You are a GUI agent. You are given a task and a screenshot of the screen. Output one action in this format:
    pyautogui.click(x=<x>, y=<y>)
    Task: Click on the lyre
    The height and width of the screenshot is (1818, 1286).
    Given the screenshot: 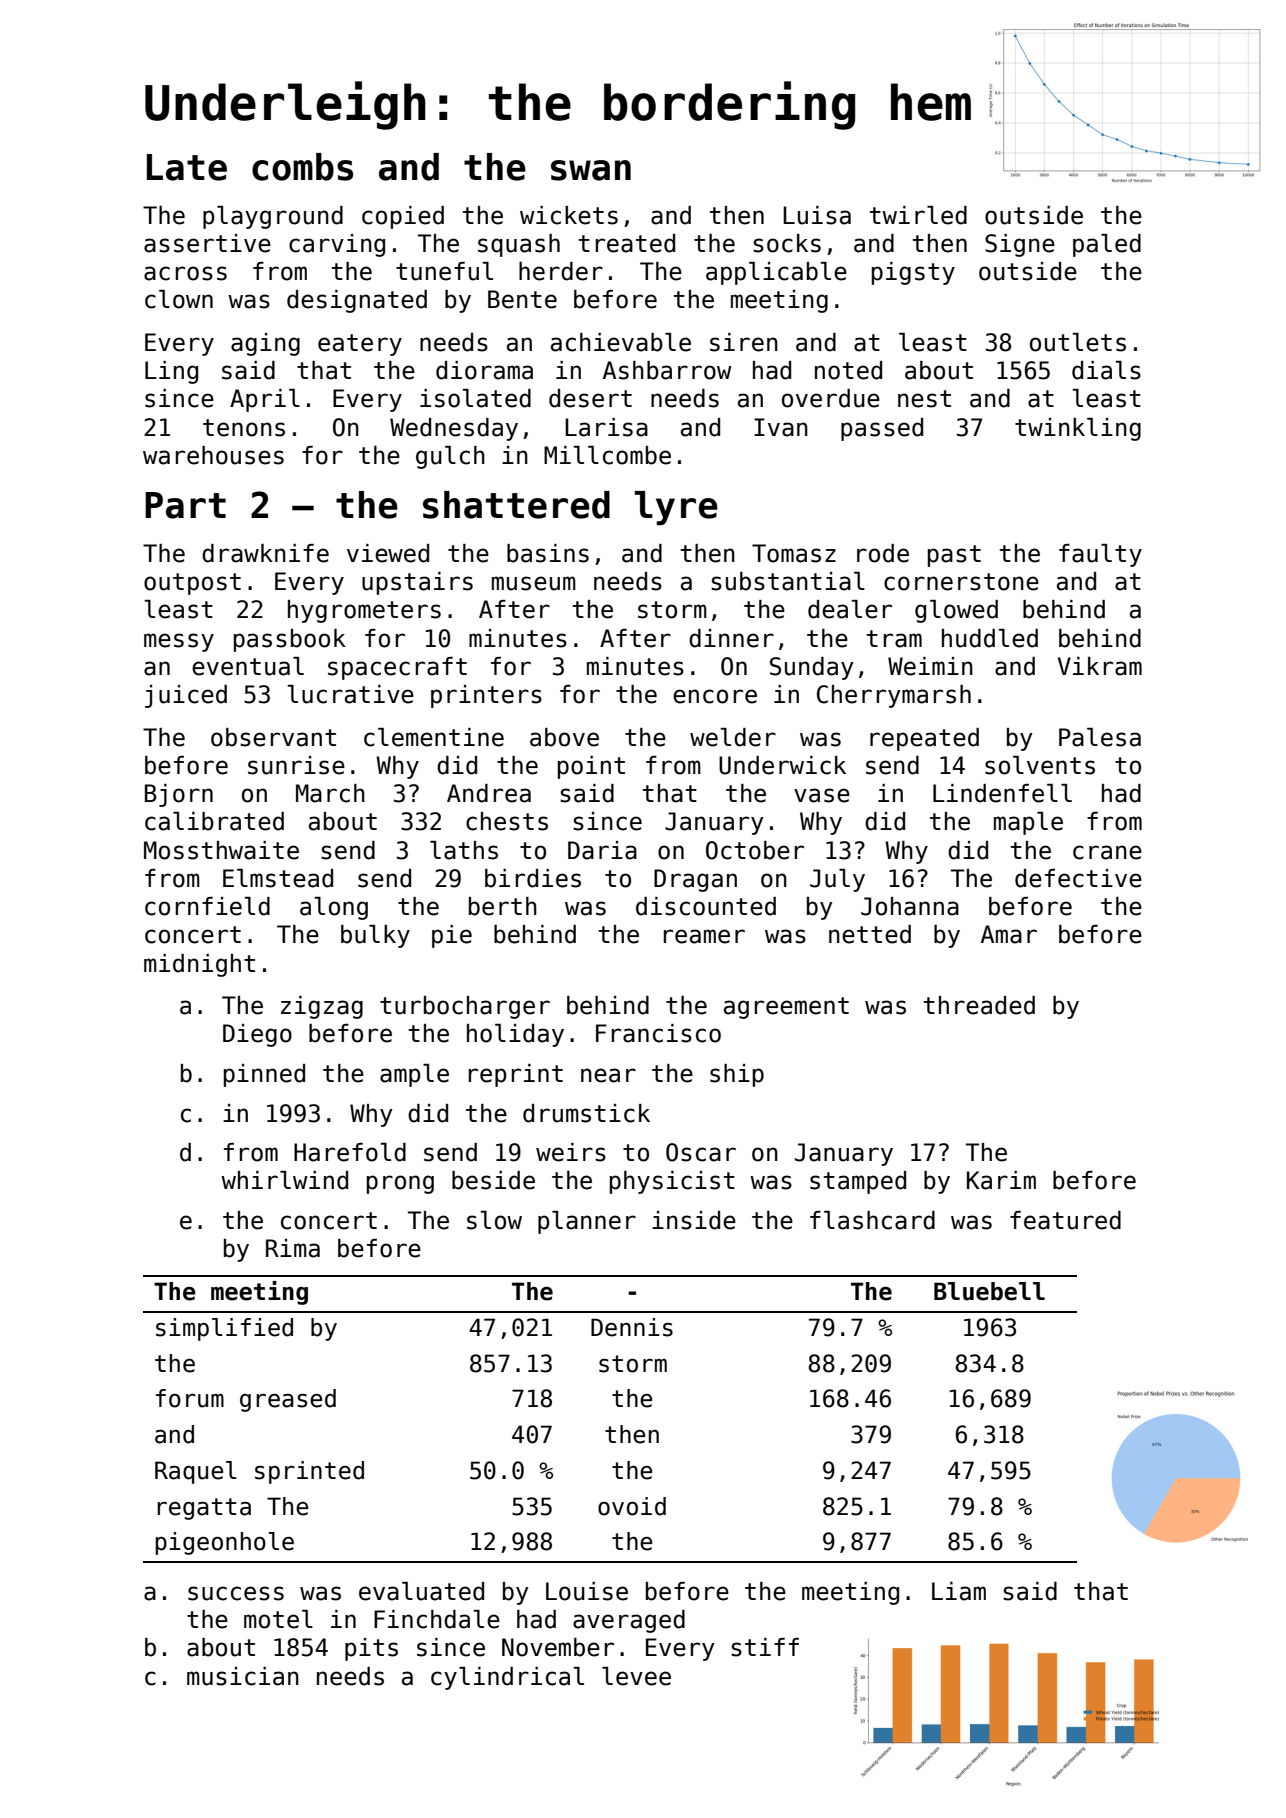 What is the action you would take?
    pyautogui.click(x=676, y=508)
